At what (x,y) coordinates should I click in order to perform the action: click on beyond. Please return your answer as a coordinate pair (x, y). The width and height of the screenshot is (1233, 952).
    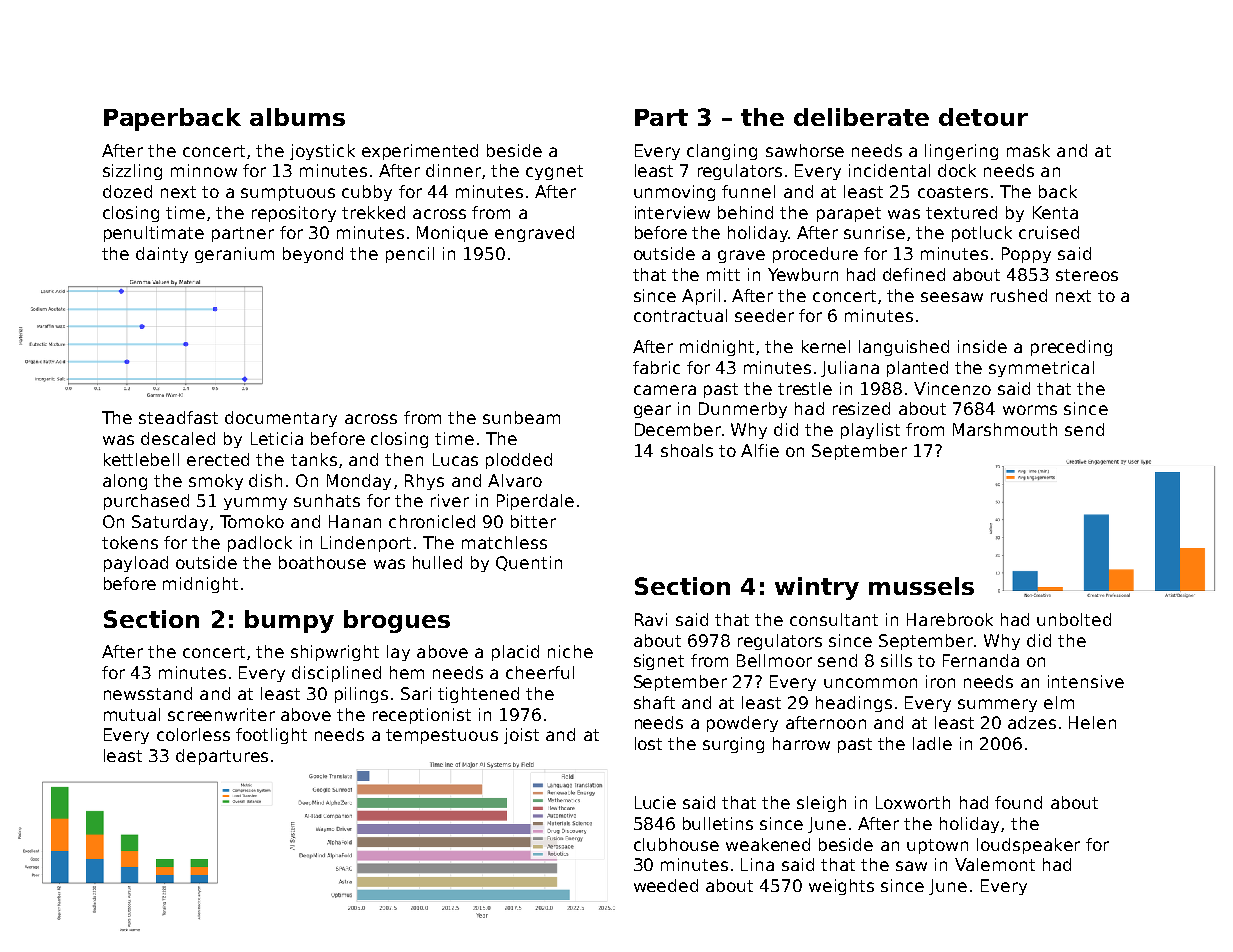
    Looking at the image, I should click on (313, 255).
